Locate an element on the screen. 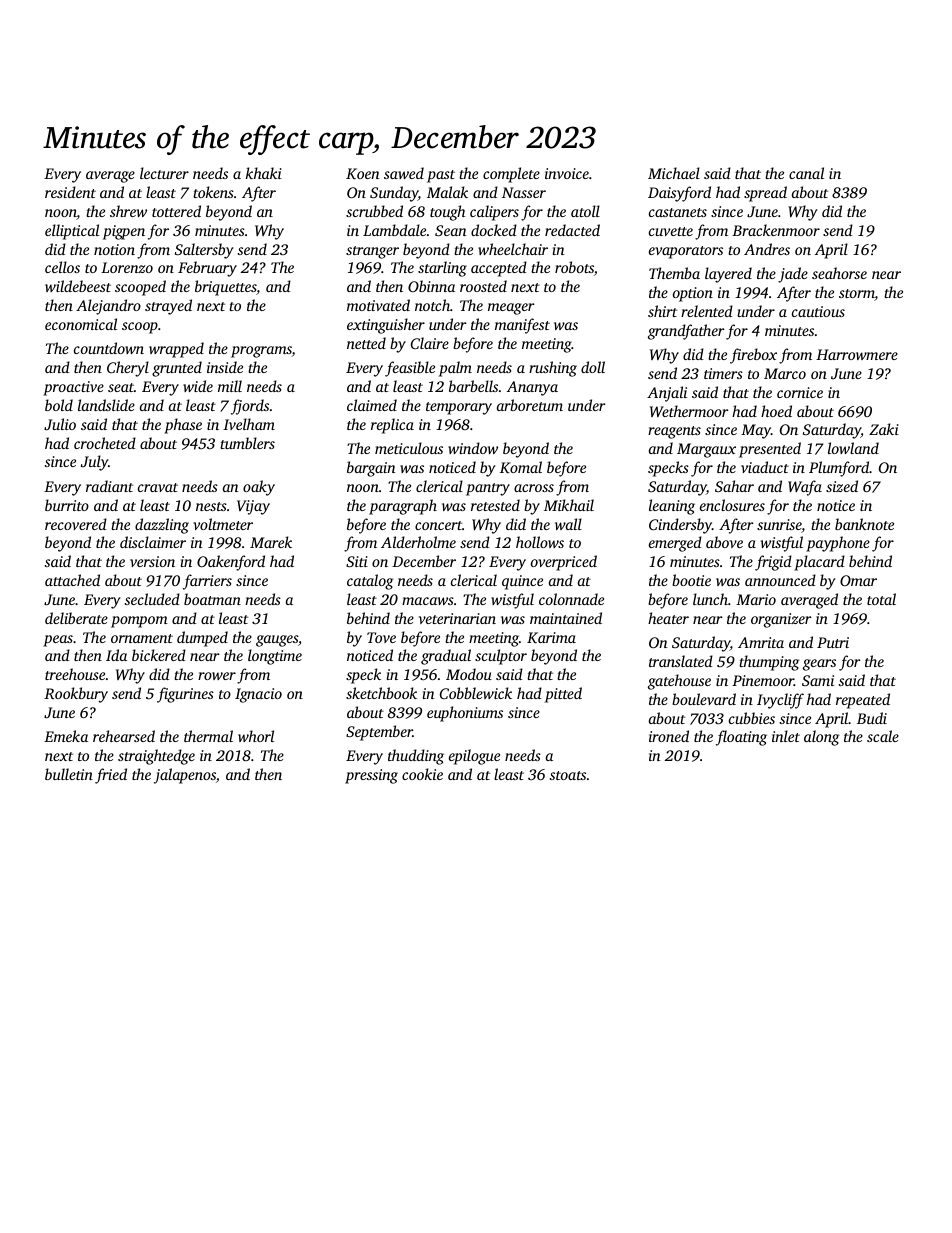 The height and width of the screenshot is (1233, 952). crocheted is located at coordinates (105, 443).
